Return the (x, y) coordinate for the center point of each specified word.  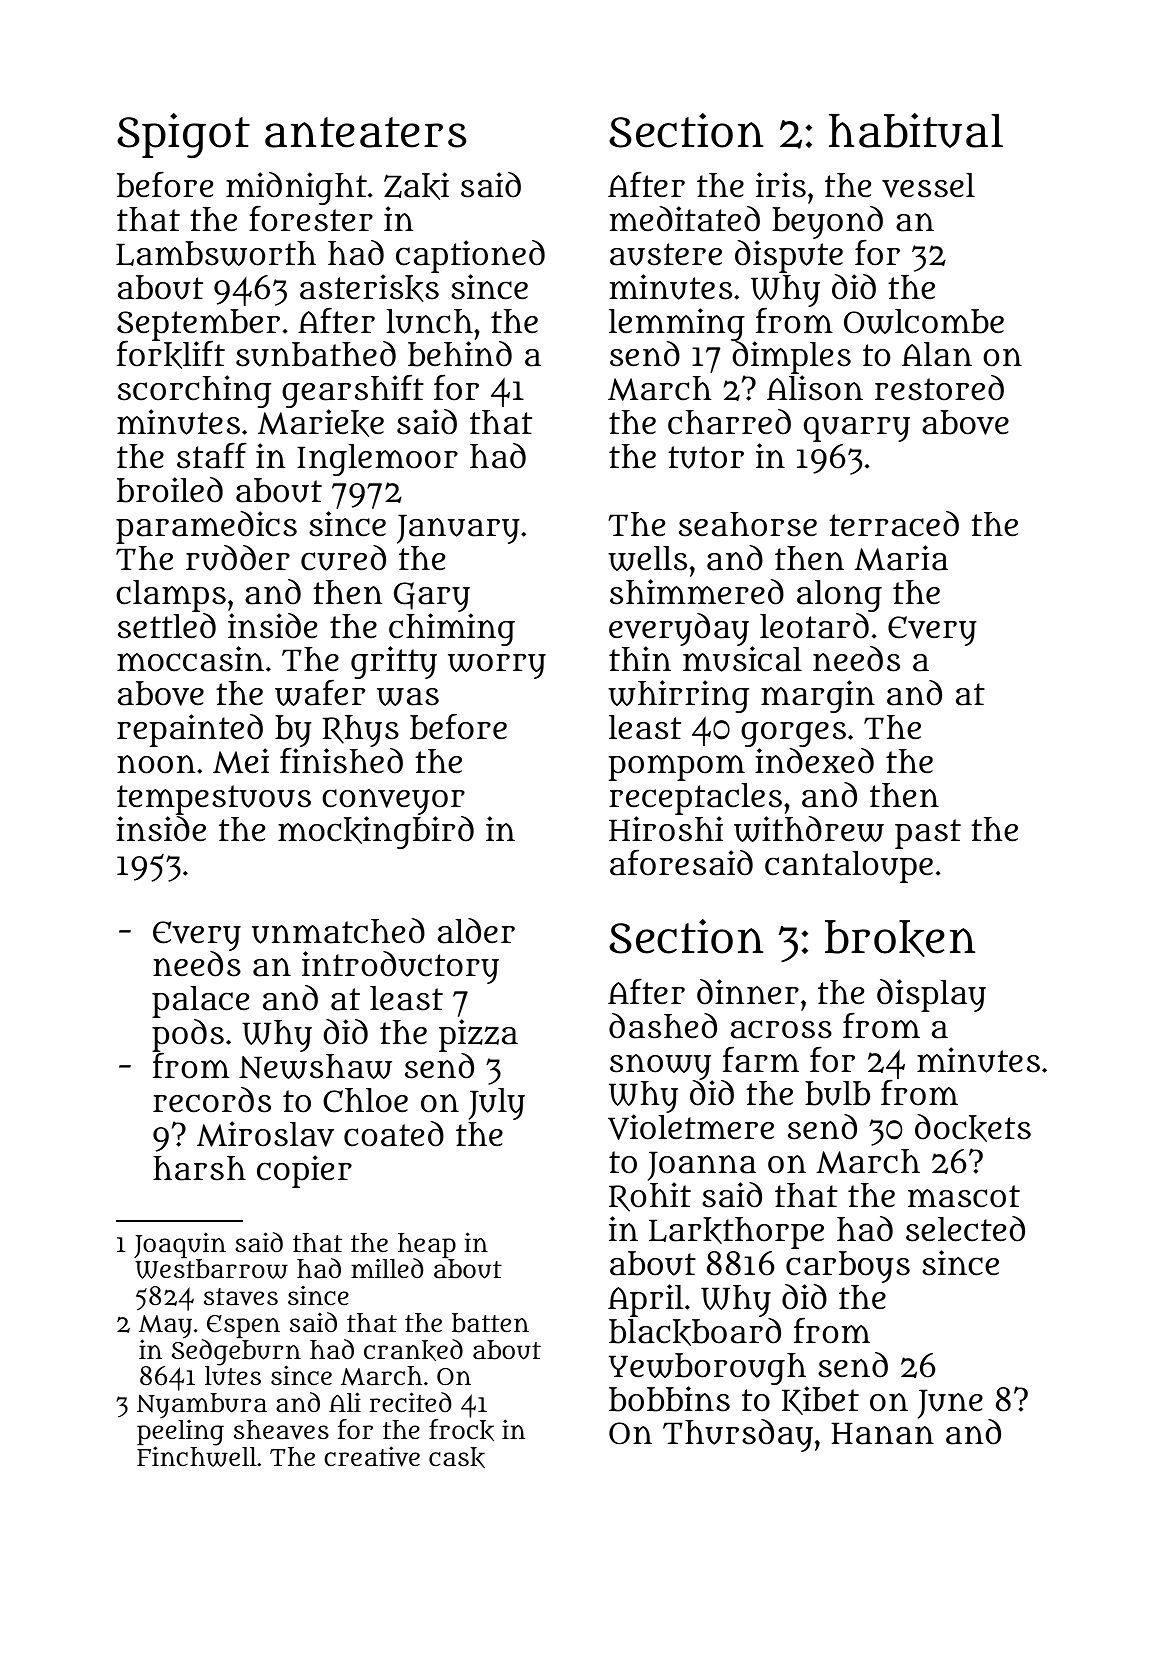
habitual (916, 130)
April (646, 1300)
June (950, 1404)
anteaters (365, 132)
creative (372, 1456)
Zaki (416, 186)
